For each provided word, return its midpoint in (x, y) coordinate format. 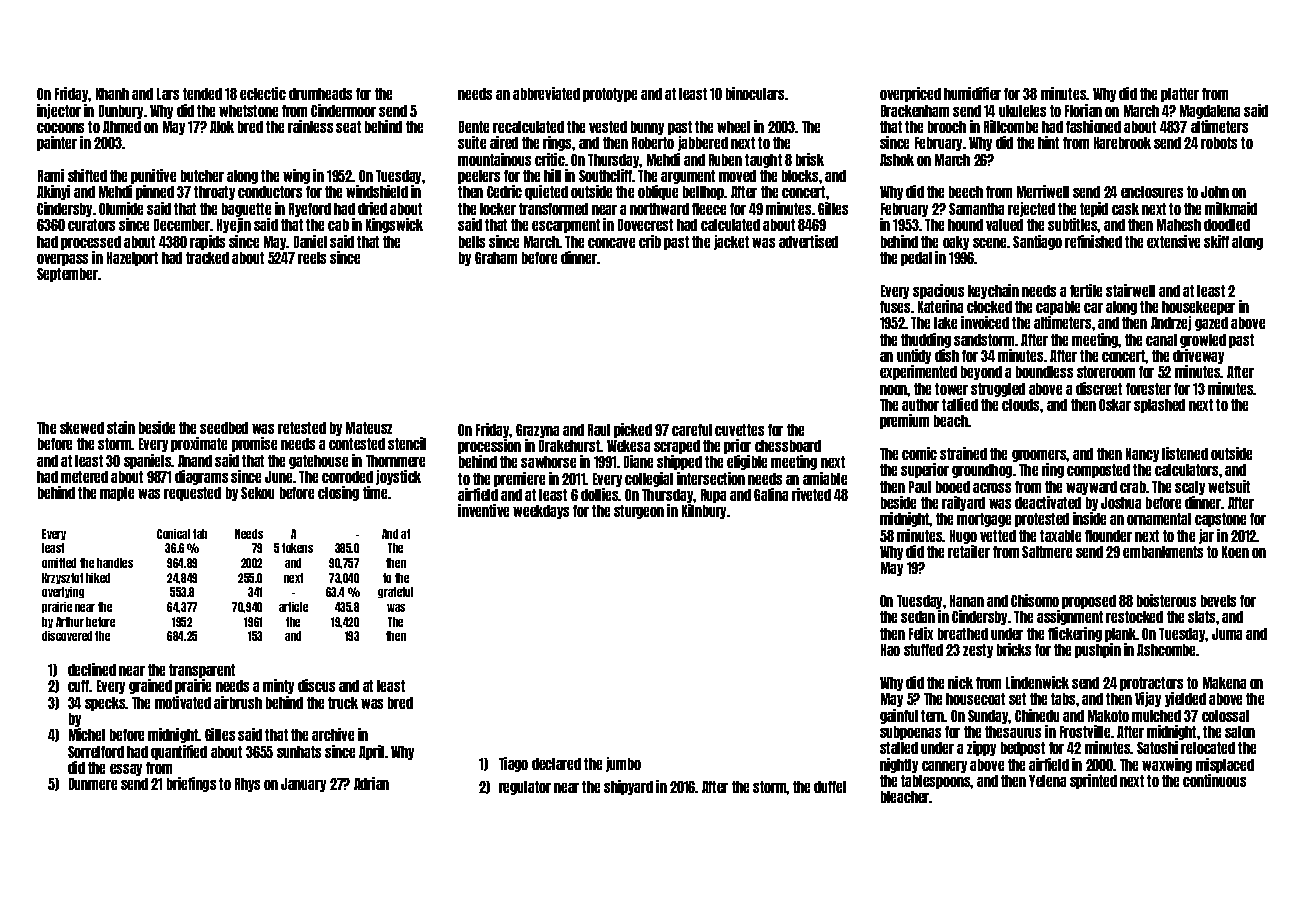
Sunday (988, 717)
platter (1180, 95)
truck (343, 703)
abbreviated (546, 93)
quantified (179, 752)
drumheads (320, 94)
